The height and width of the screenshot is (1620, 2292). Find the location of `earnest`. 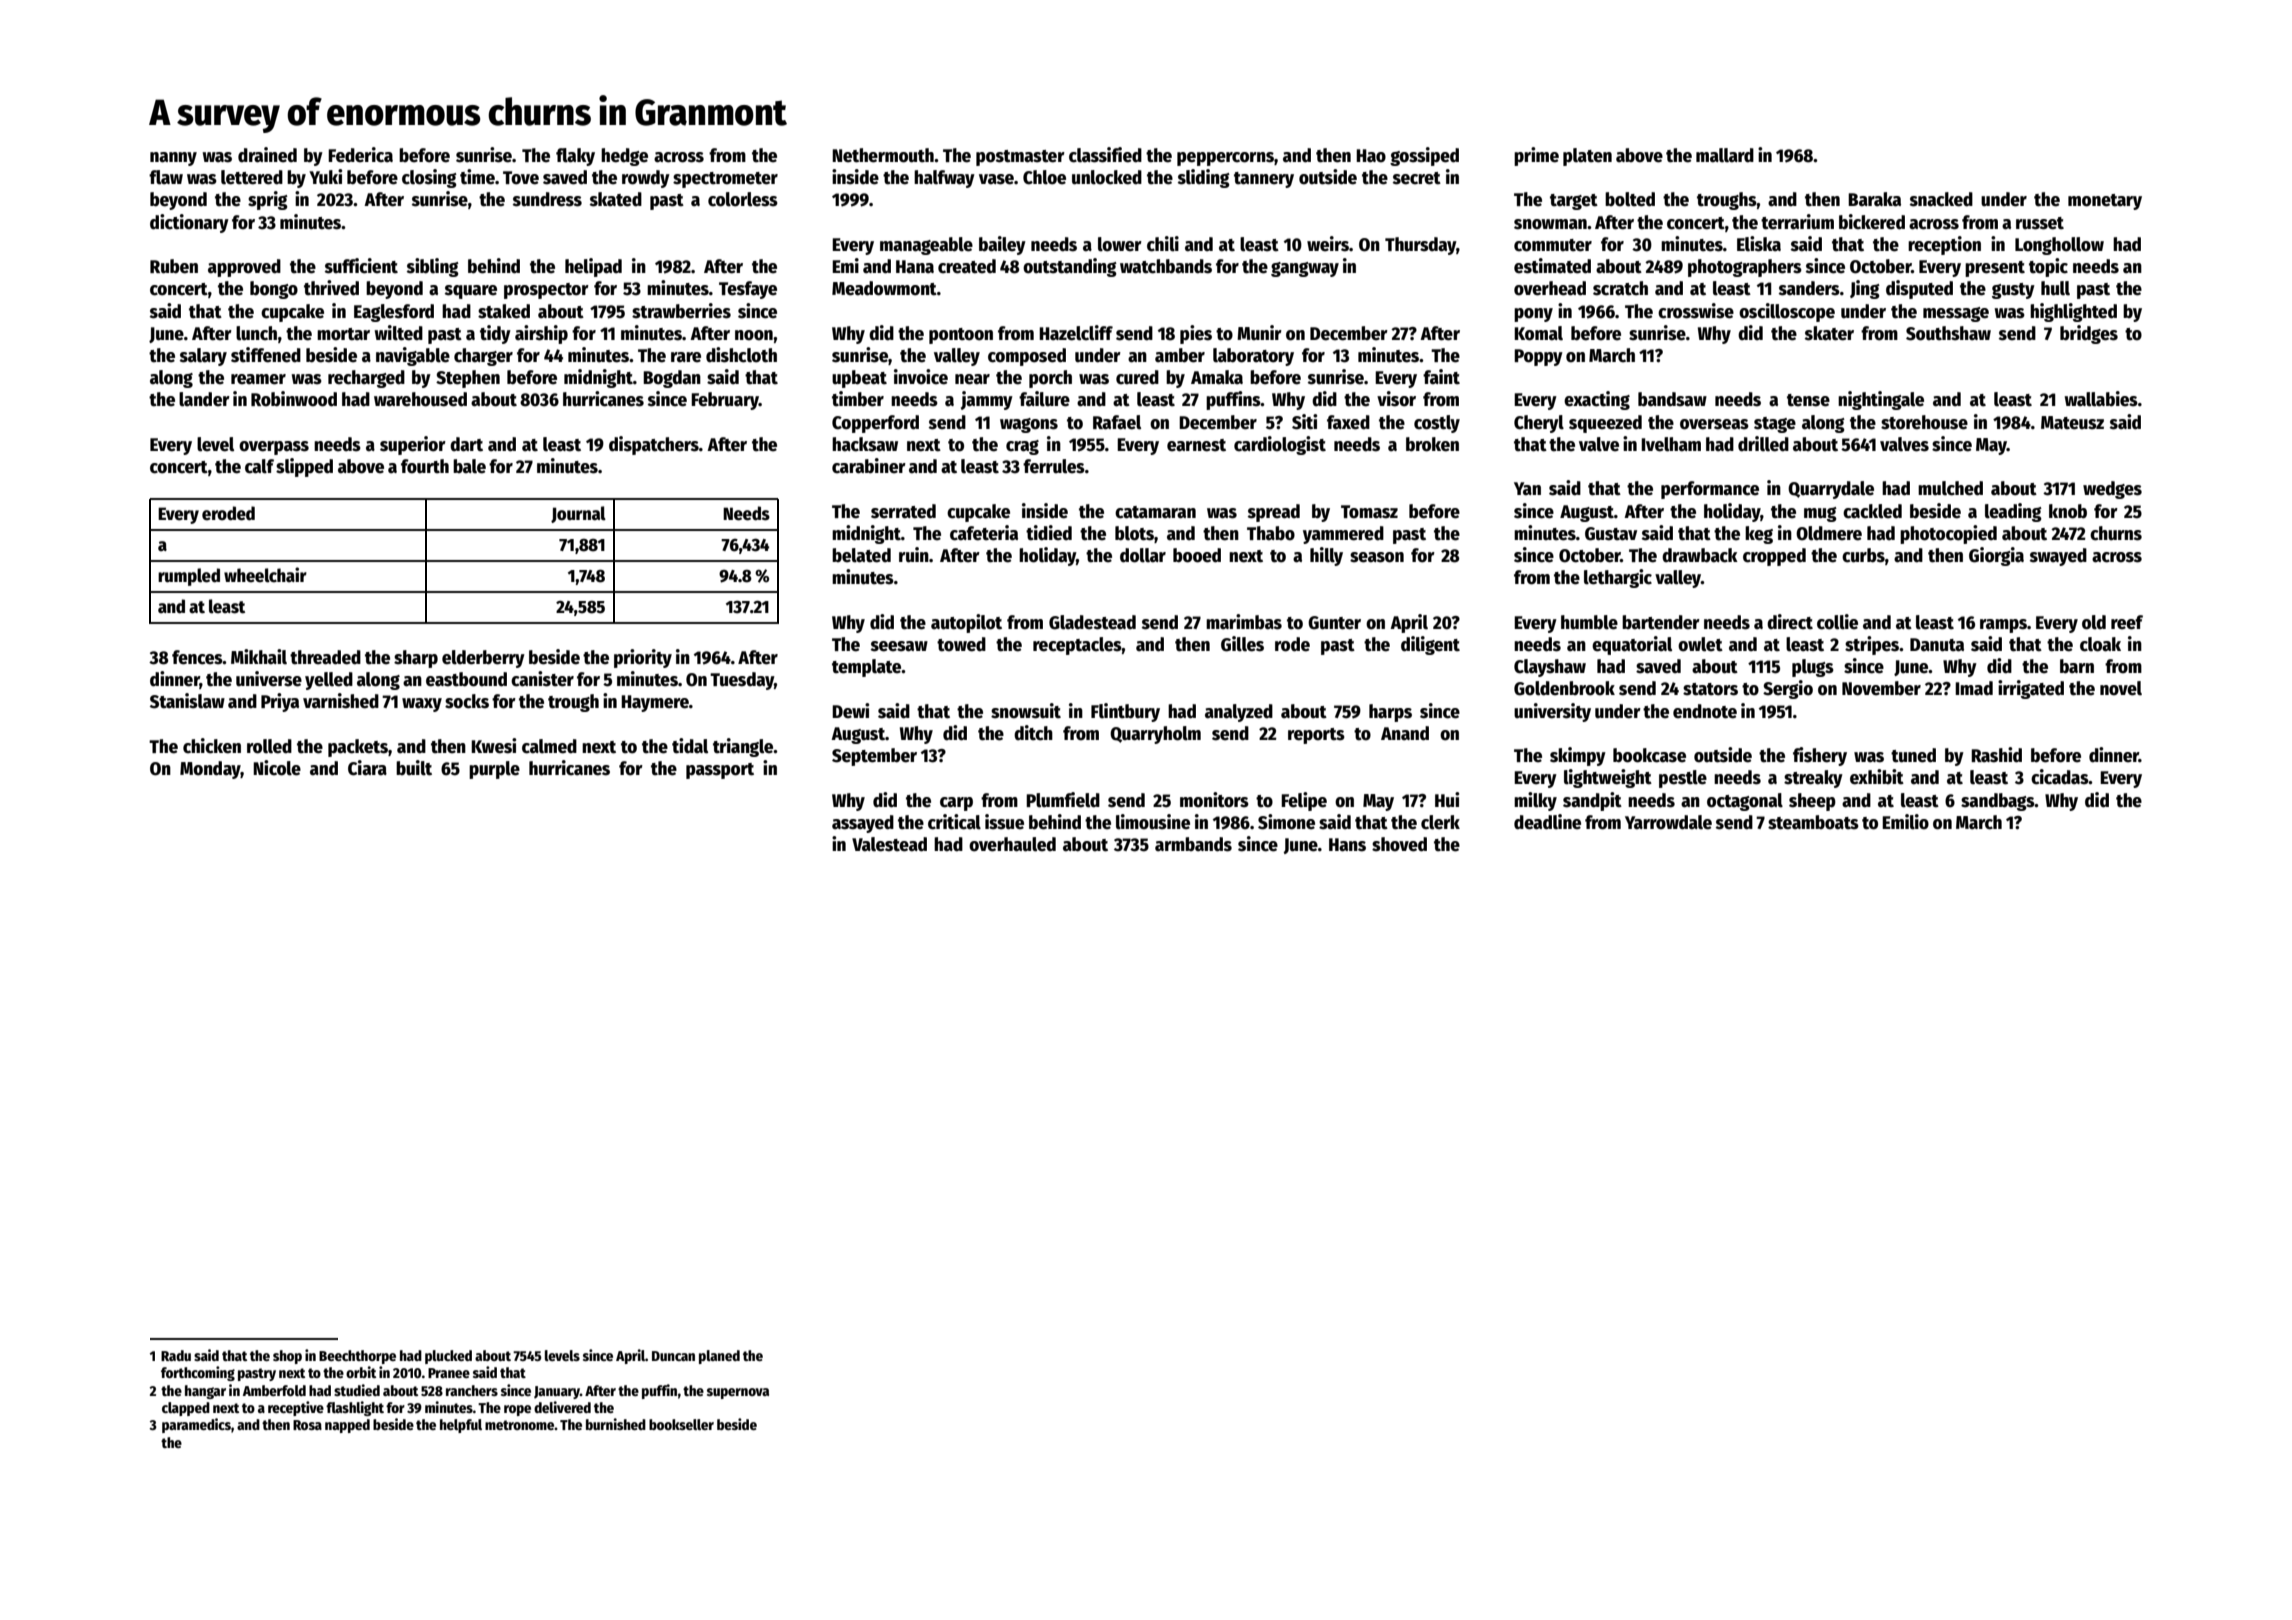

earnest is located at coordinates (1196, 445).
